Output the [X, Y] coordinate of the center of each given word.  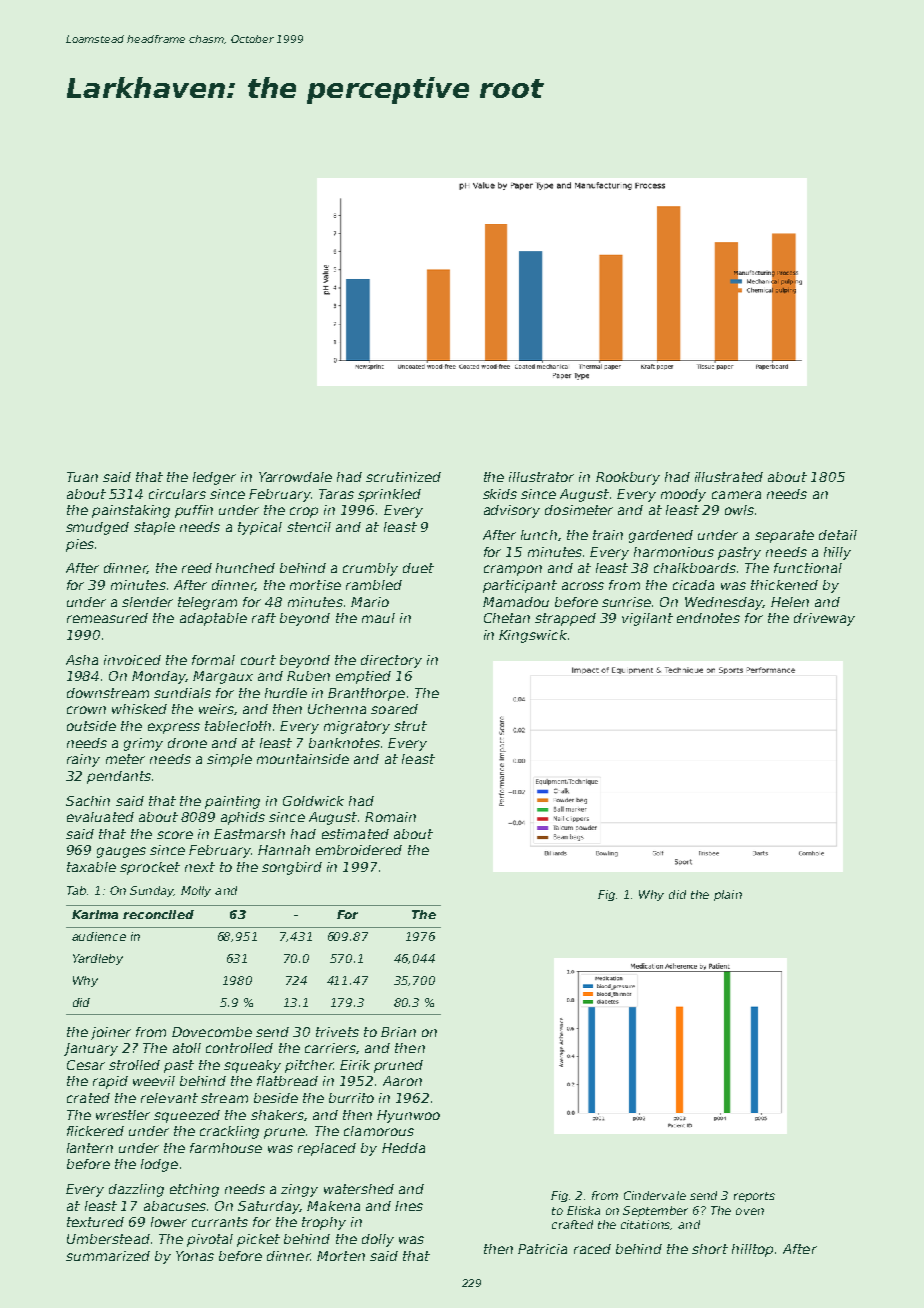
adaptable [213, 619]
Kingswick [533, 636]
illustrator [541, 477]
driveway [824, 619]
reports [754, 1197]
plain [728, 895]
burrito [351, 1098]
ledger [214, 478]
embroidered [359, 850]
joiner [111, 1033]
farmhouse [226, 1148]
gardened [661, 536]
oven [750, 1211]
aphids [243, 818]
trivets [337, 1032]
